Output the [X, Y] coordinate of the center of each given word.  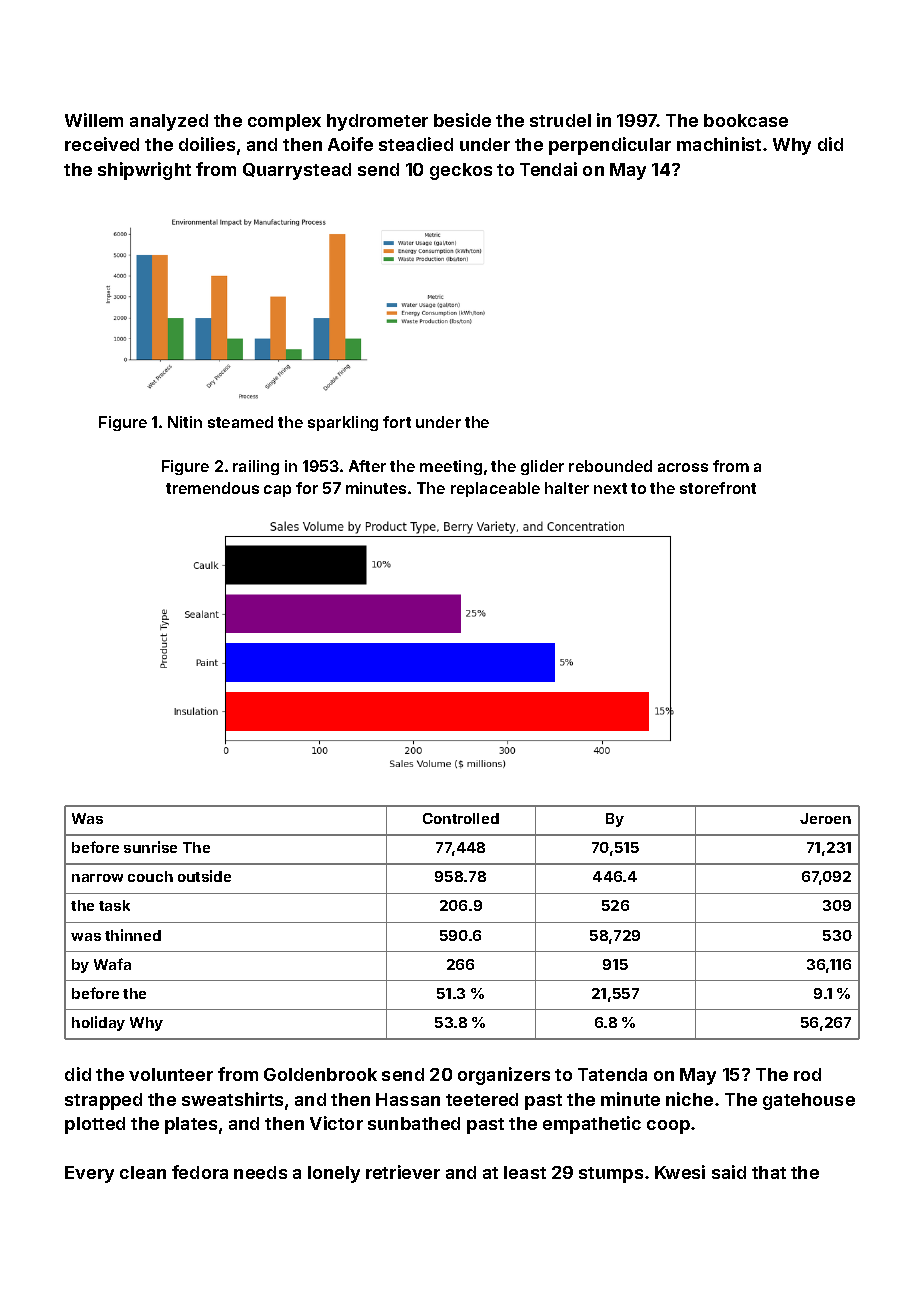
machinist [719, 144]
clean [143, 1172]
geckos [461, 171]
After [367, 466]
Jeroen [825, 818]
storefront [718, 488]
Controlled [461, 818]
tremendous [212, 488]
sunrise [150, 847]
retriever [403, 1172]
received [102, 144]
